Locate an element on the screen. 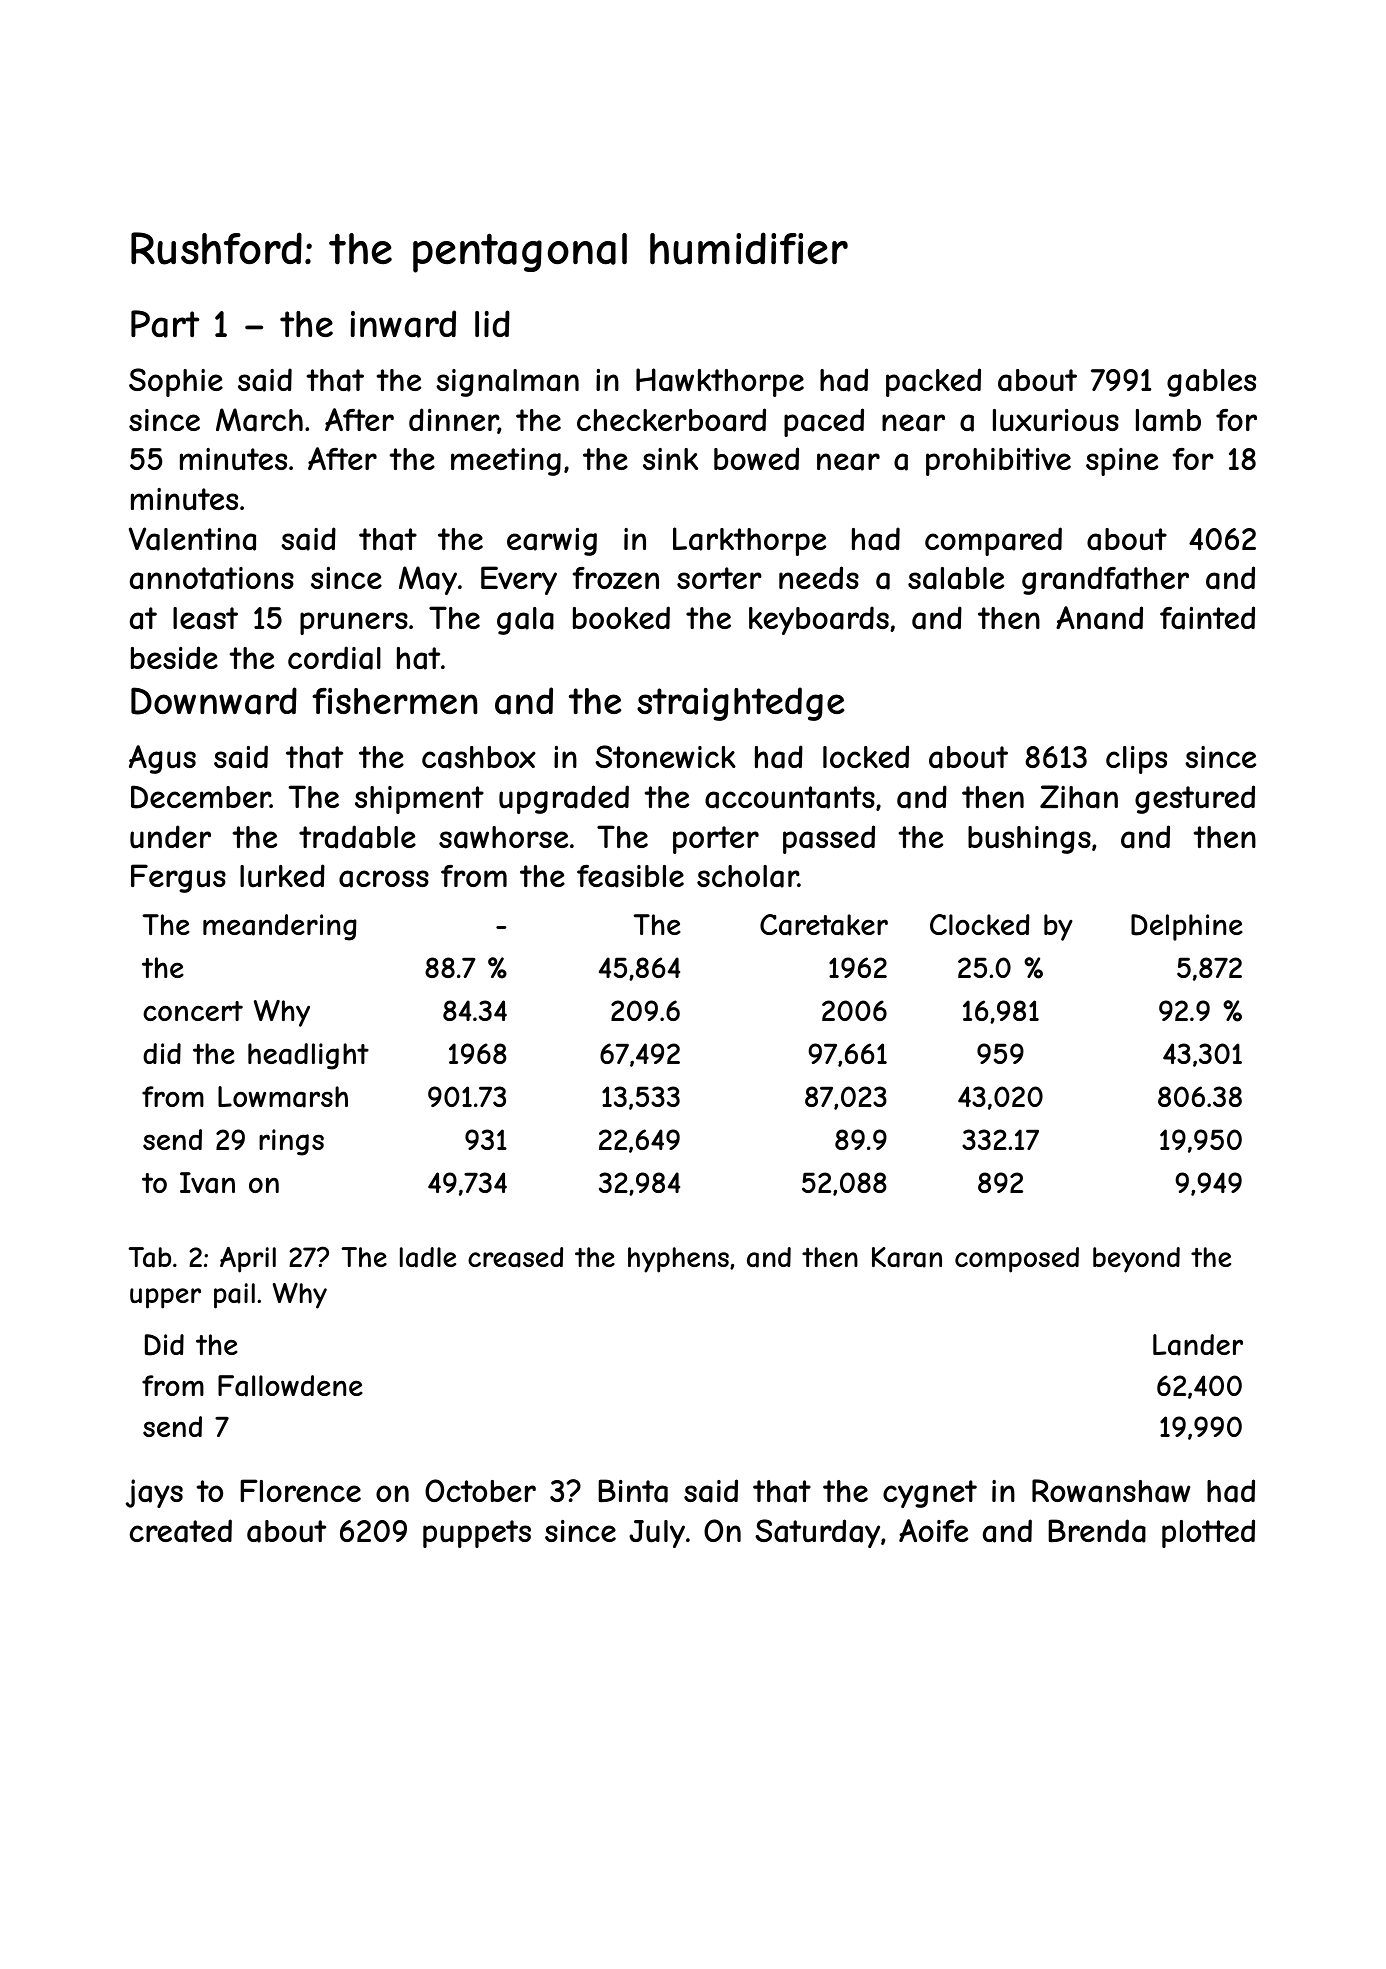  jays is located at coordinates (154, 1493).
